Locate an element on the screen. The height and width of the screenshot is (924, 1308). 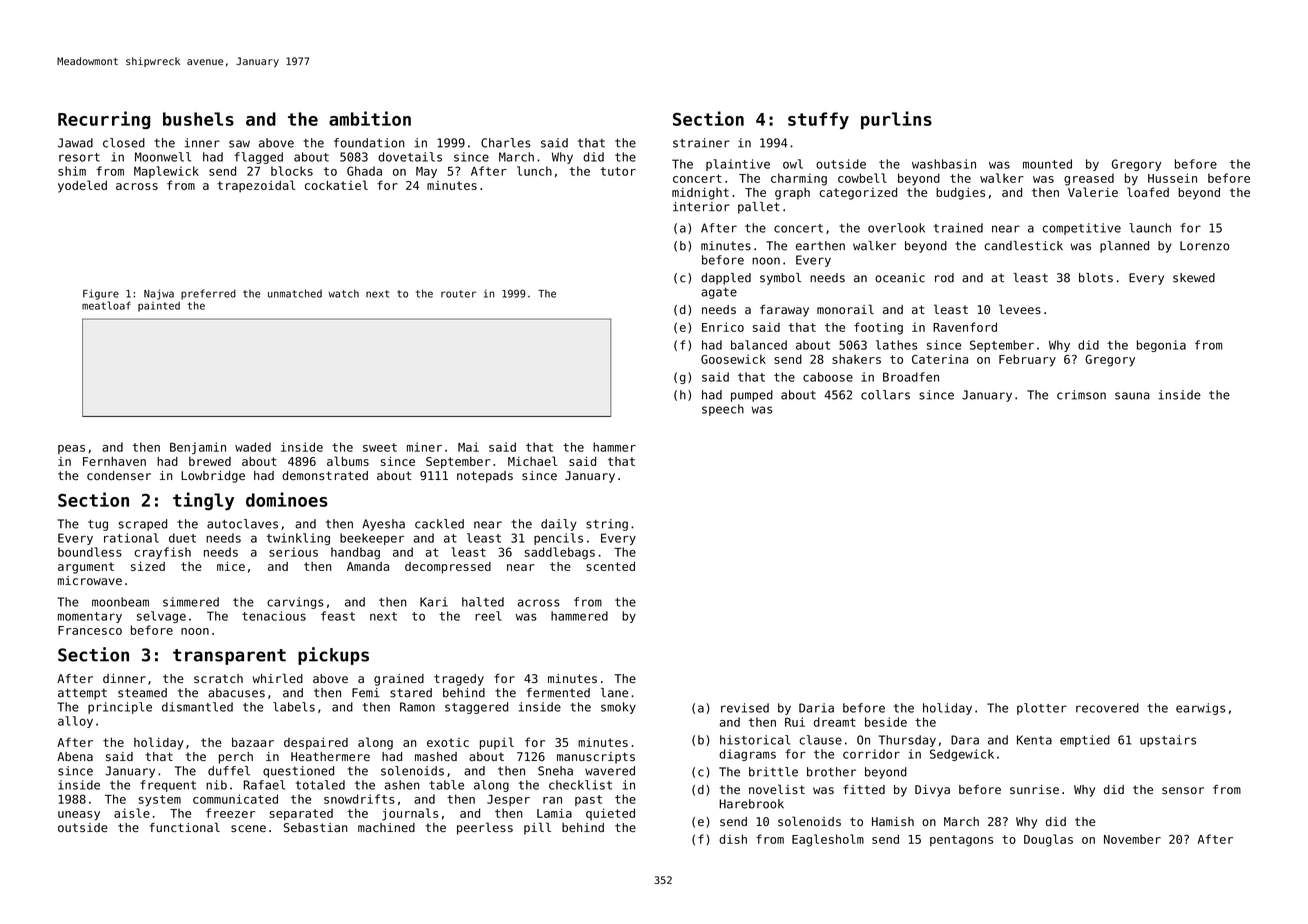
sauna is located at coordinates (1132, 396).
